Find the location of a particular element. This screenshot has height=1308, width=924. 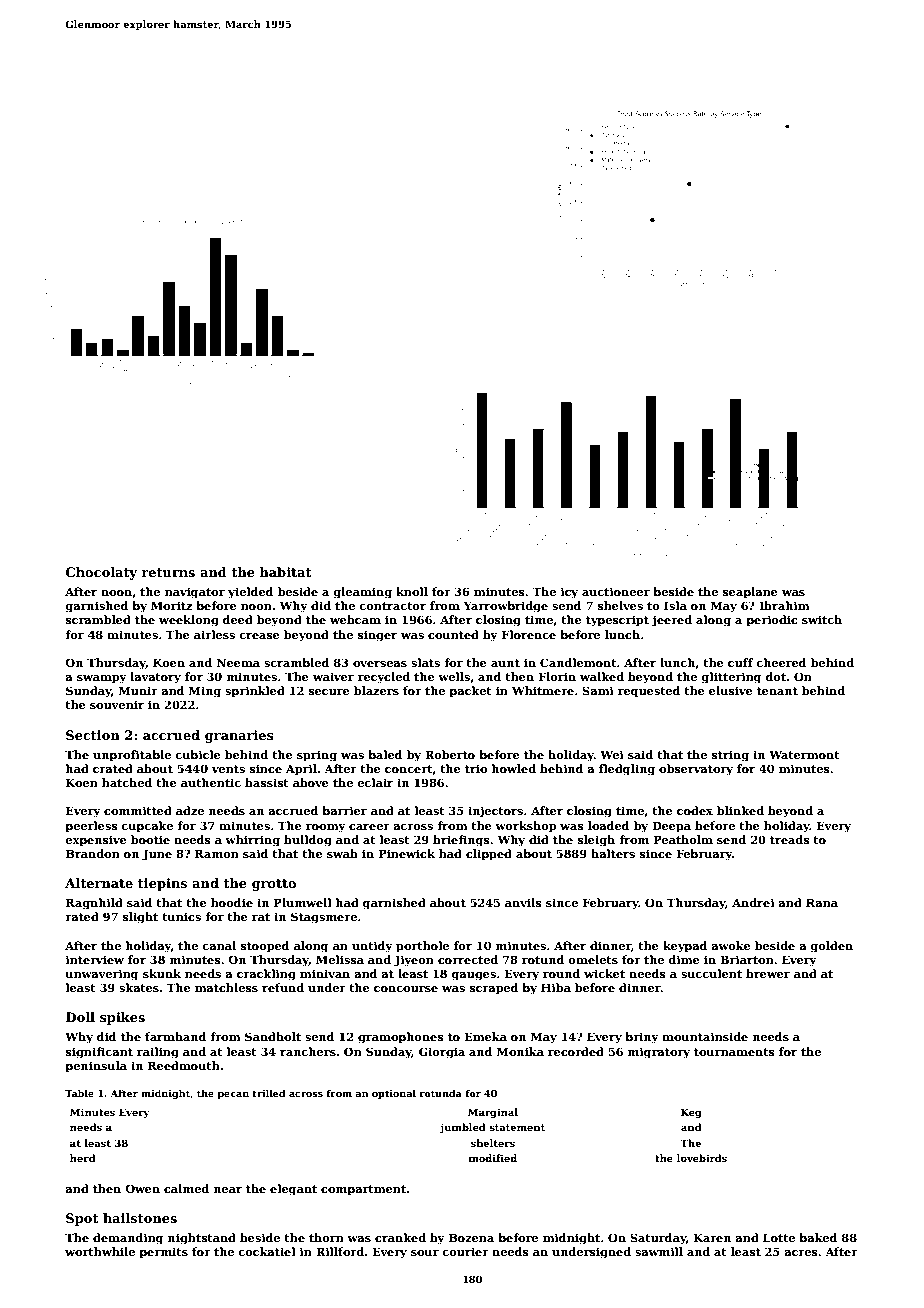

nightstand is located at coordinates (202, 1239).
